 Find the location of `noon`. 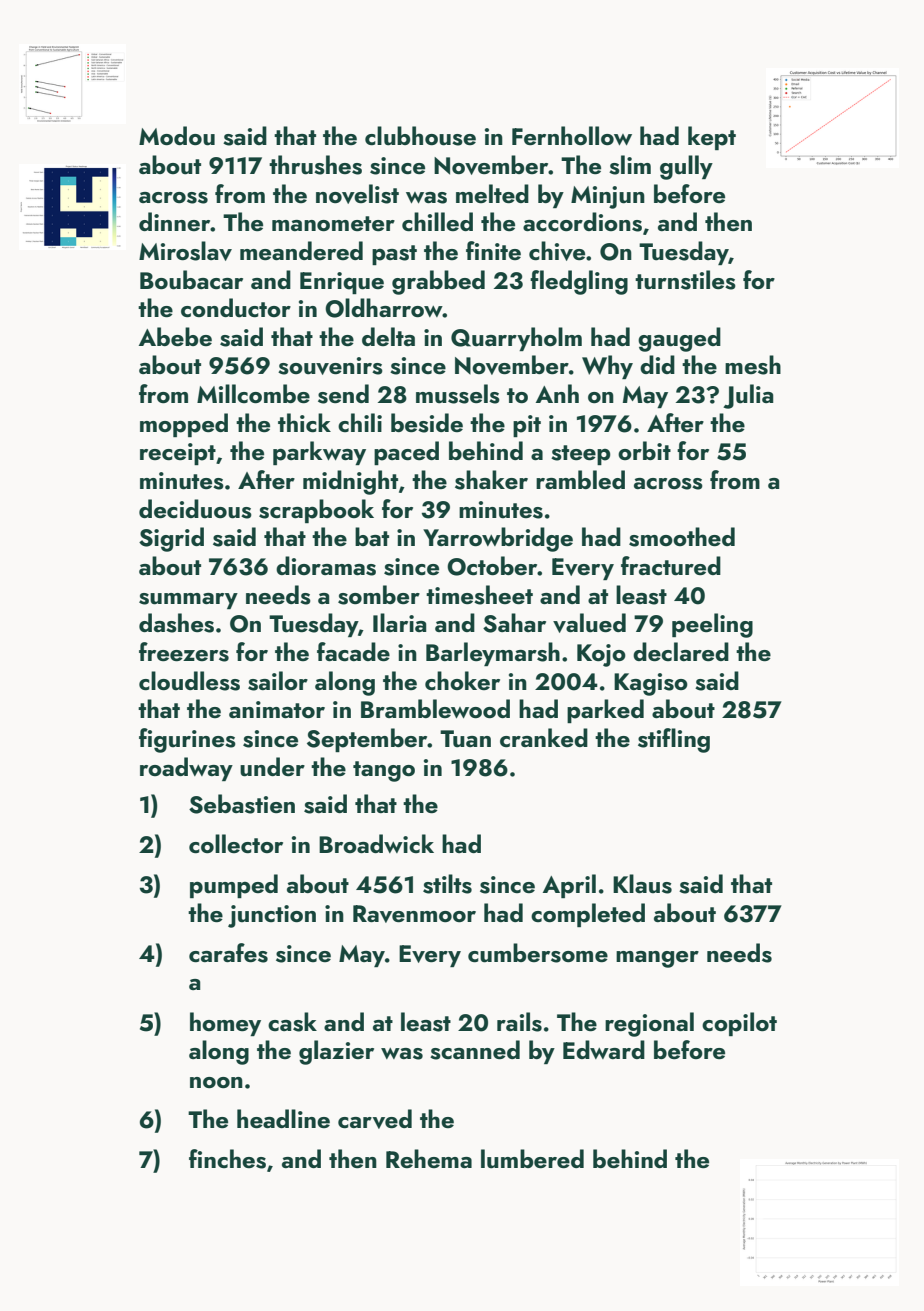

noon is located at coordinates (216, 1082).
